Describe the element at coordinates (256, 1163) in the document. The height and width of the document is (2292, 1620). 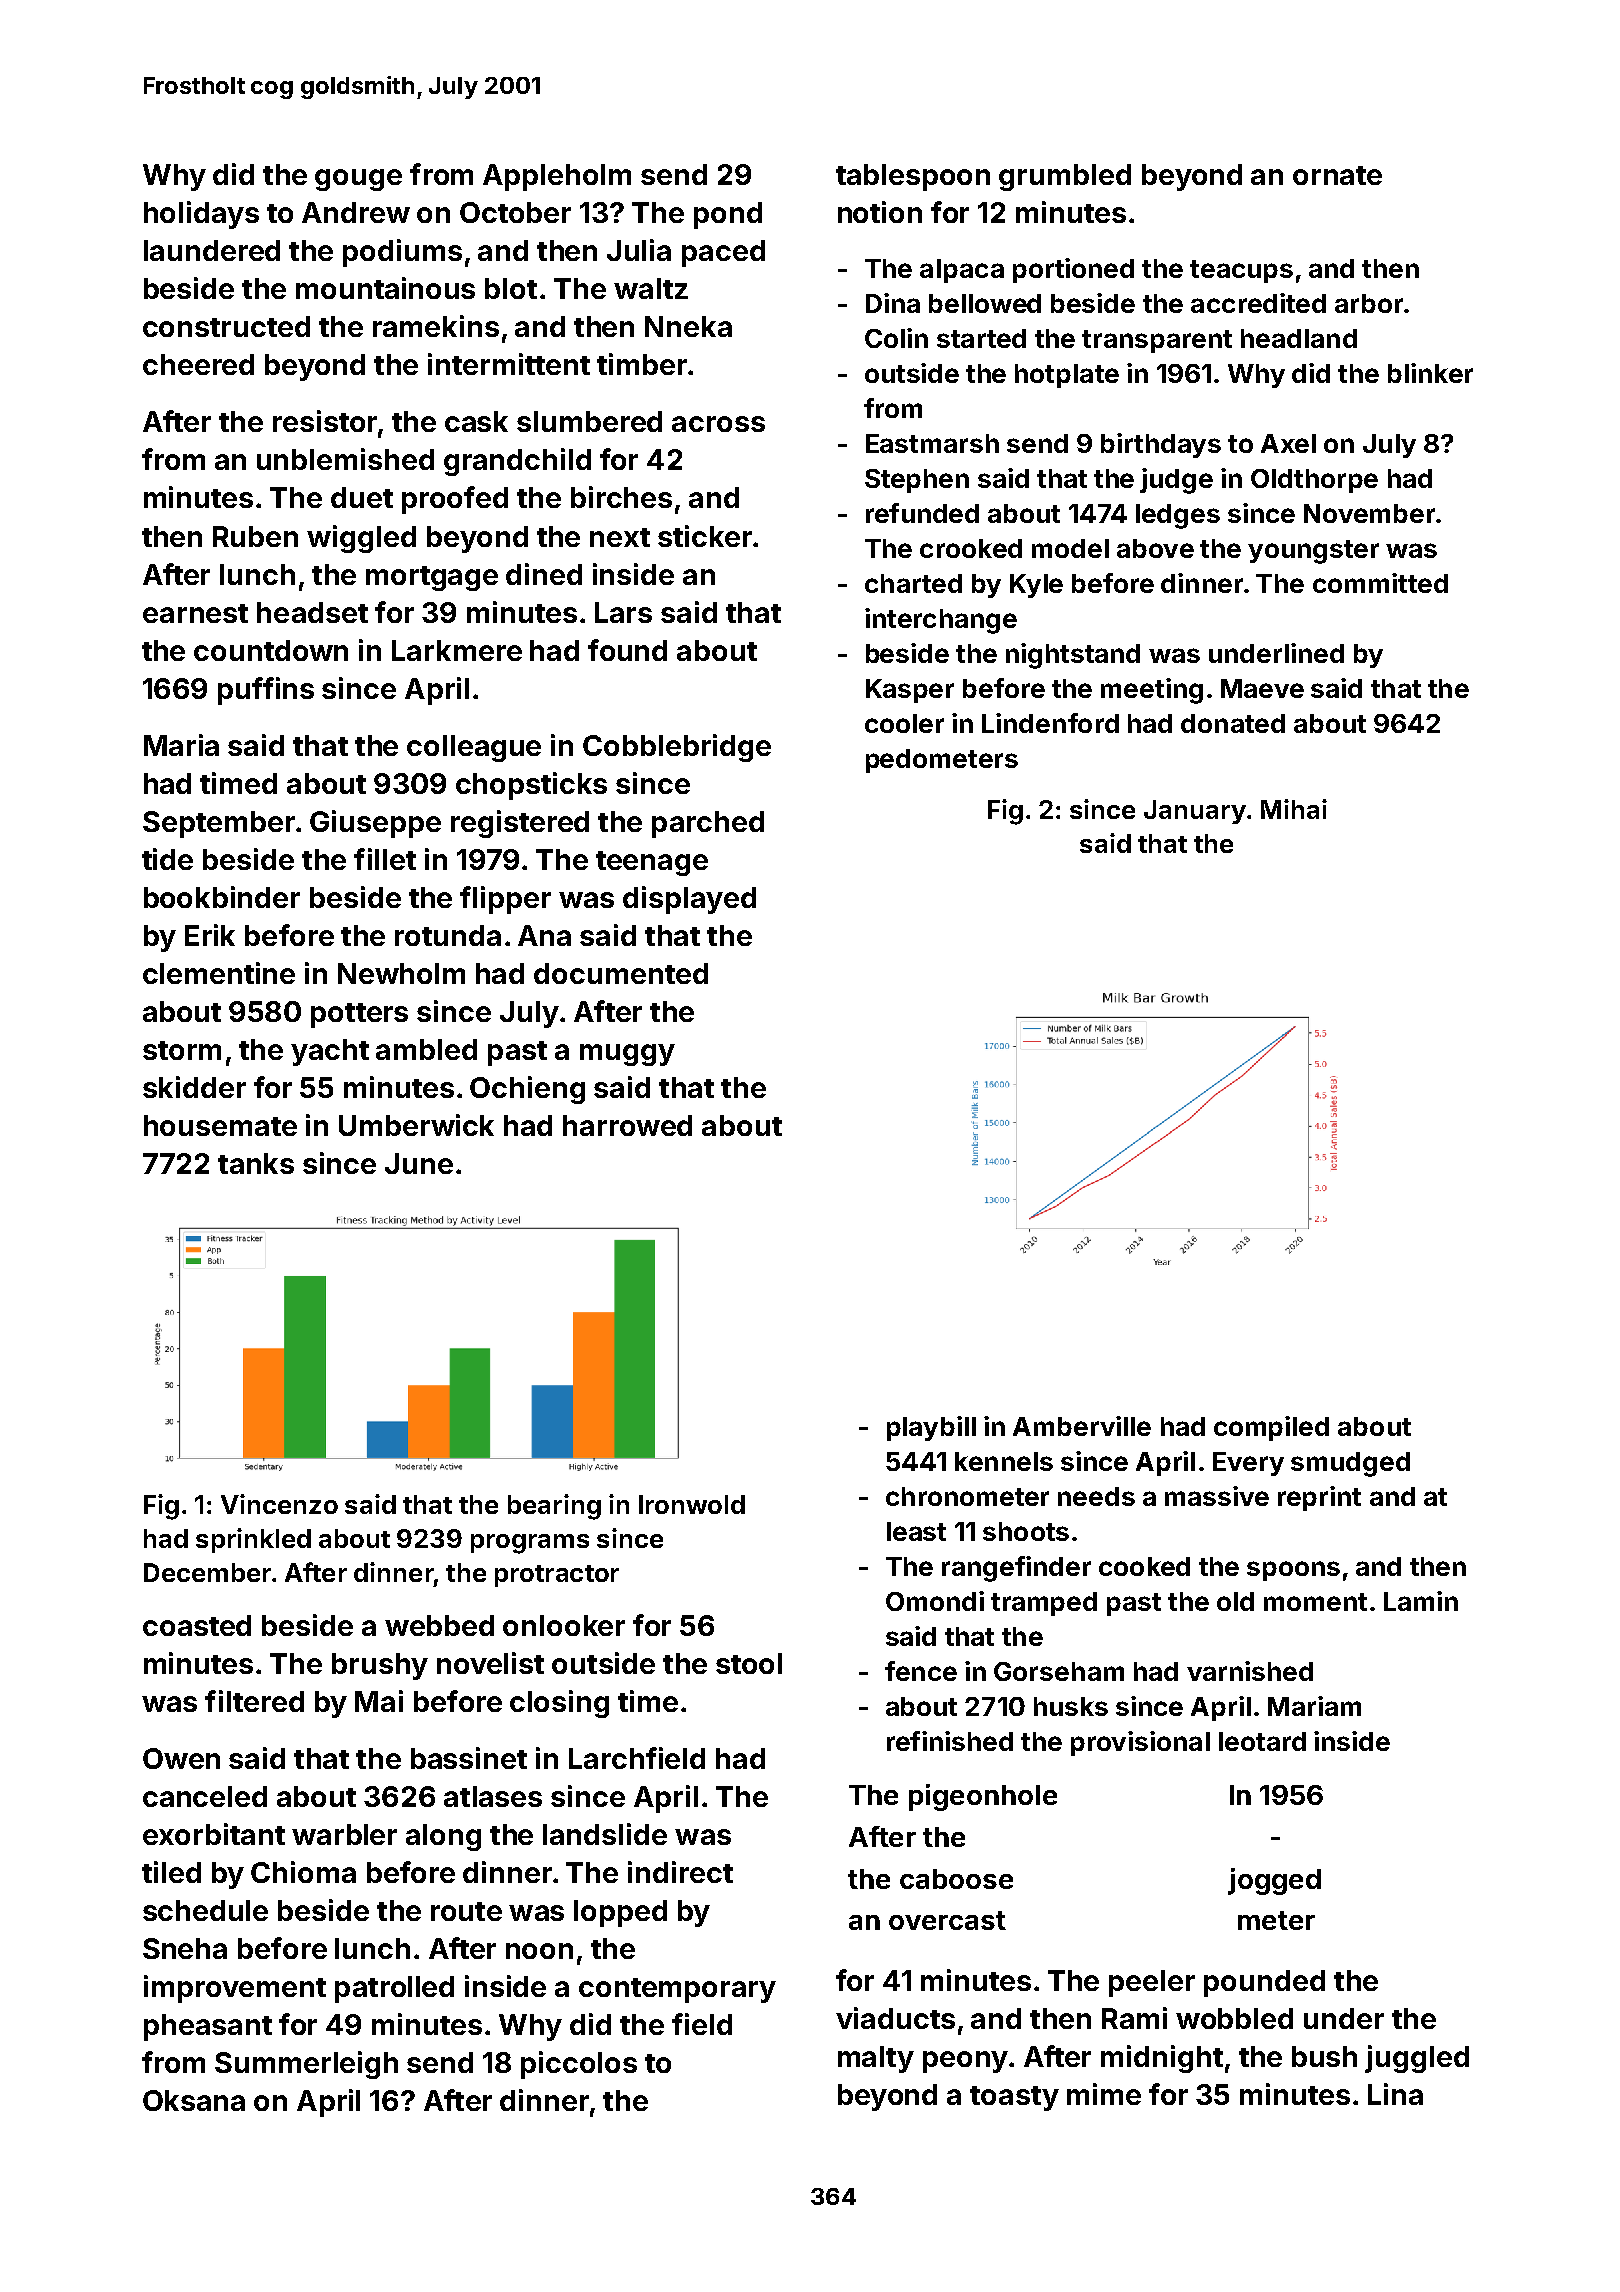
I see `tanks` at that location.
